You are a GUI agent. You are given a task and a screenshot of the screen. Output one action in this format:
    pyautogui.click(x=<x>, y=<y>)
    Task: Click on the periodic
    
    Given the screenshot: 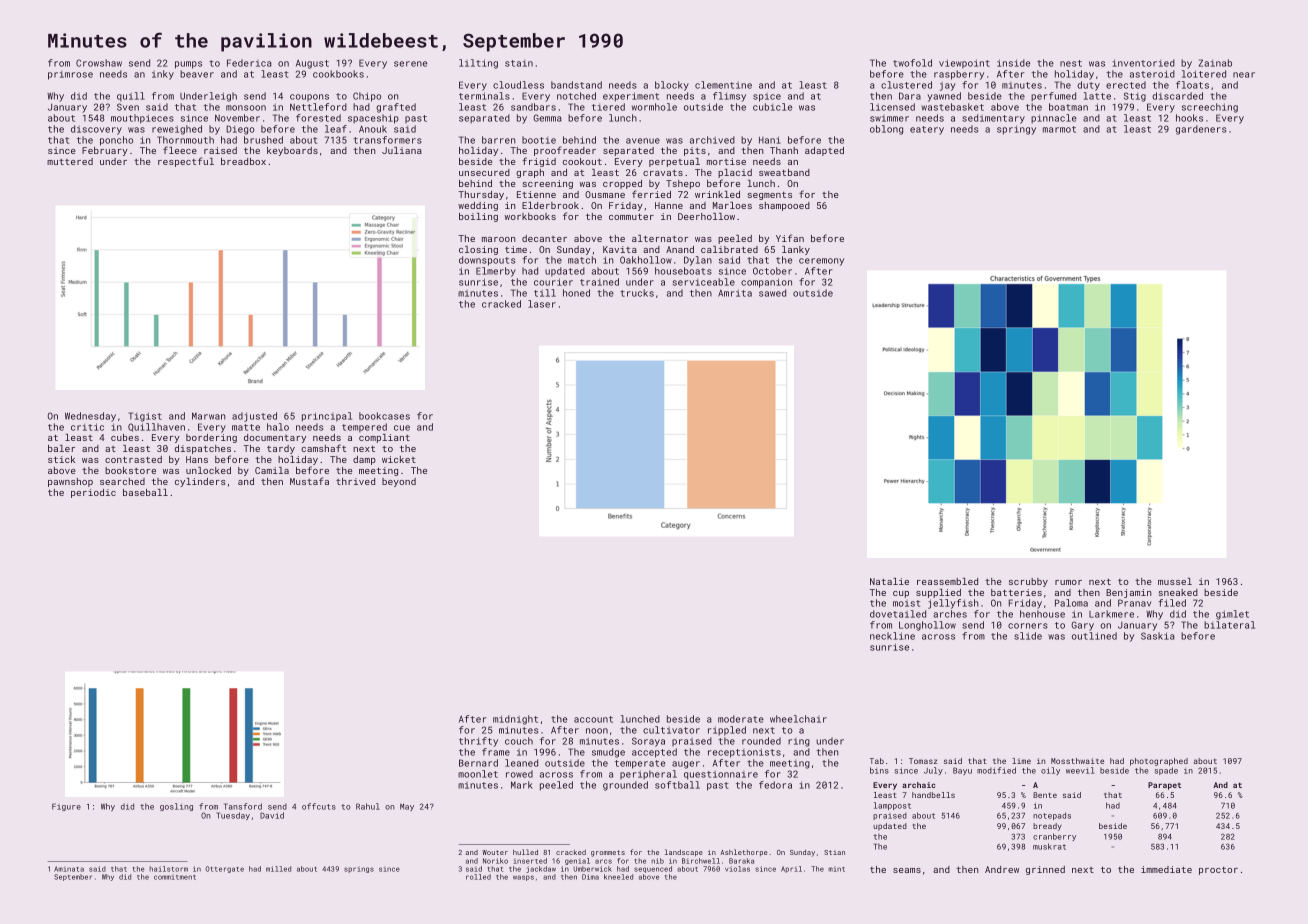 What is the action you would take?
    pyautogui.click(x=93, y=493)
